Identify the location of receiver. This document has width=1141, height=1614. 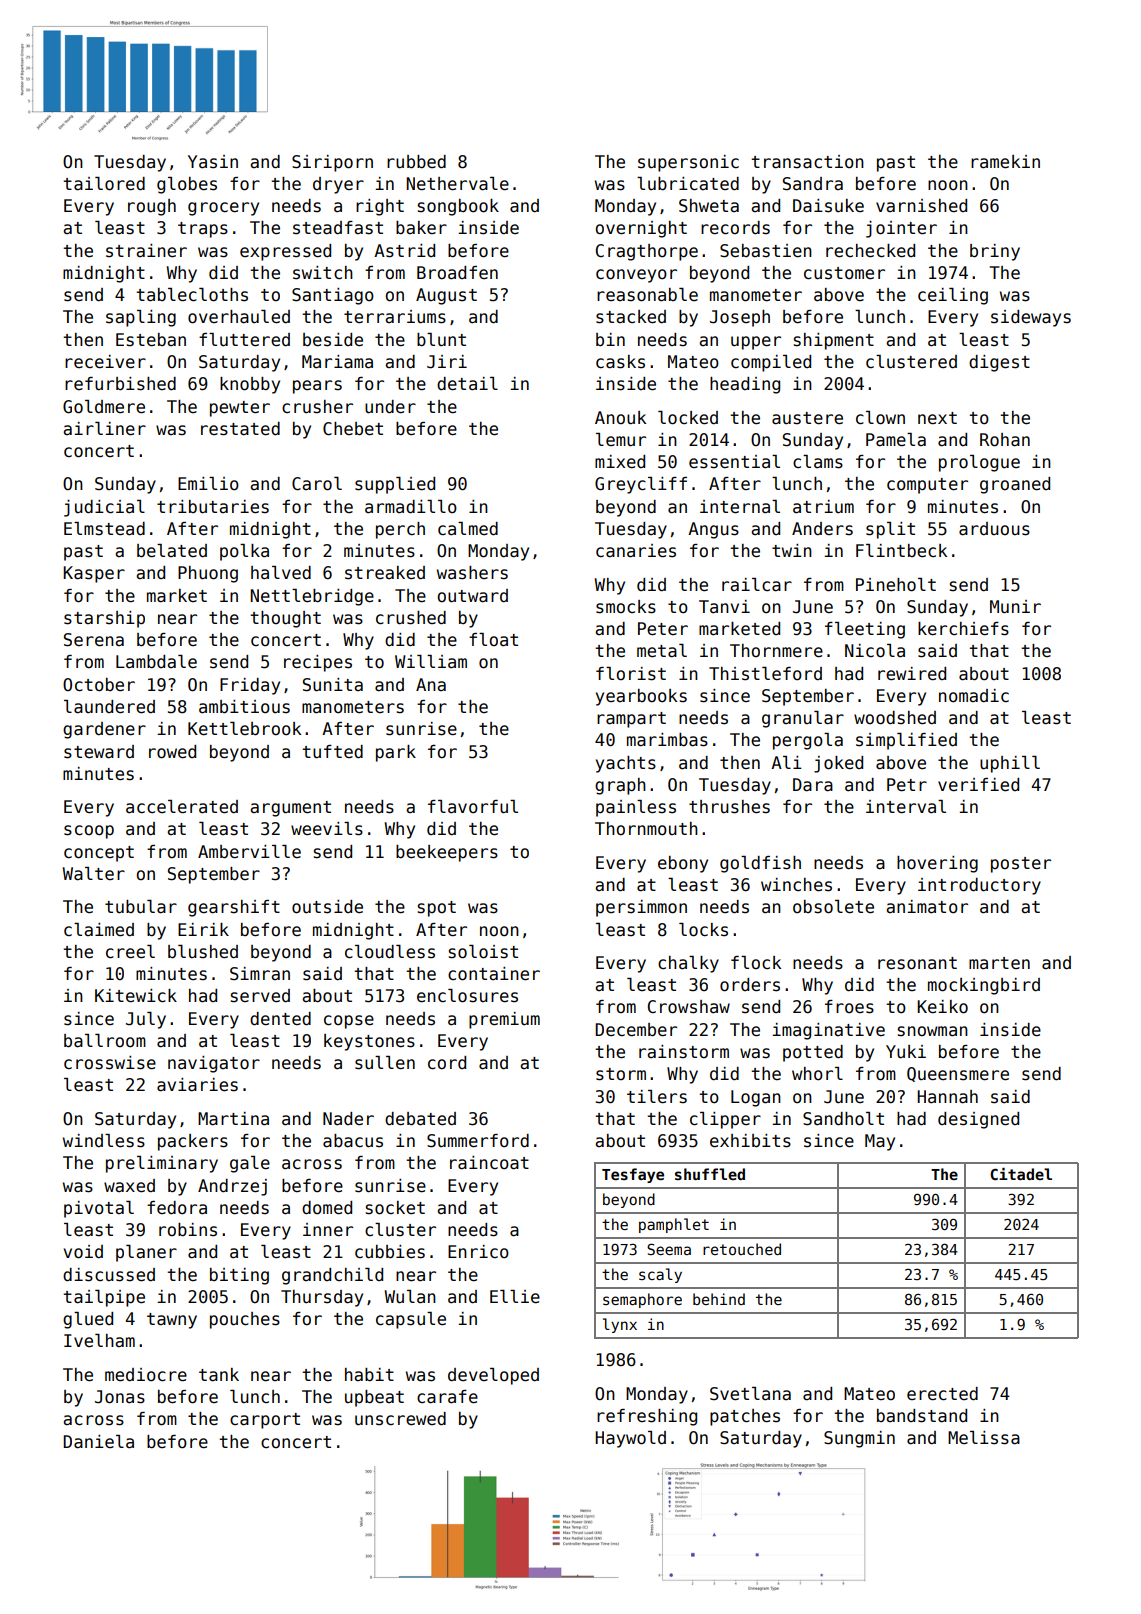
(105, 362).
